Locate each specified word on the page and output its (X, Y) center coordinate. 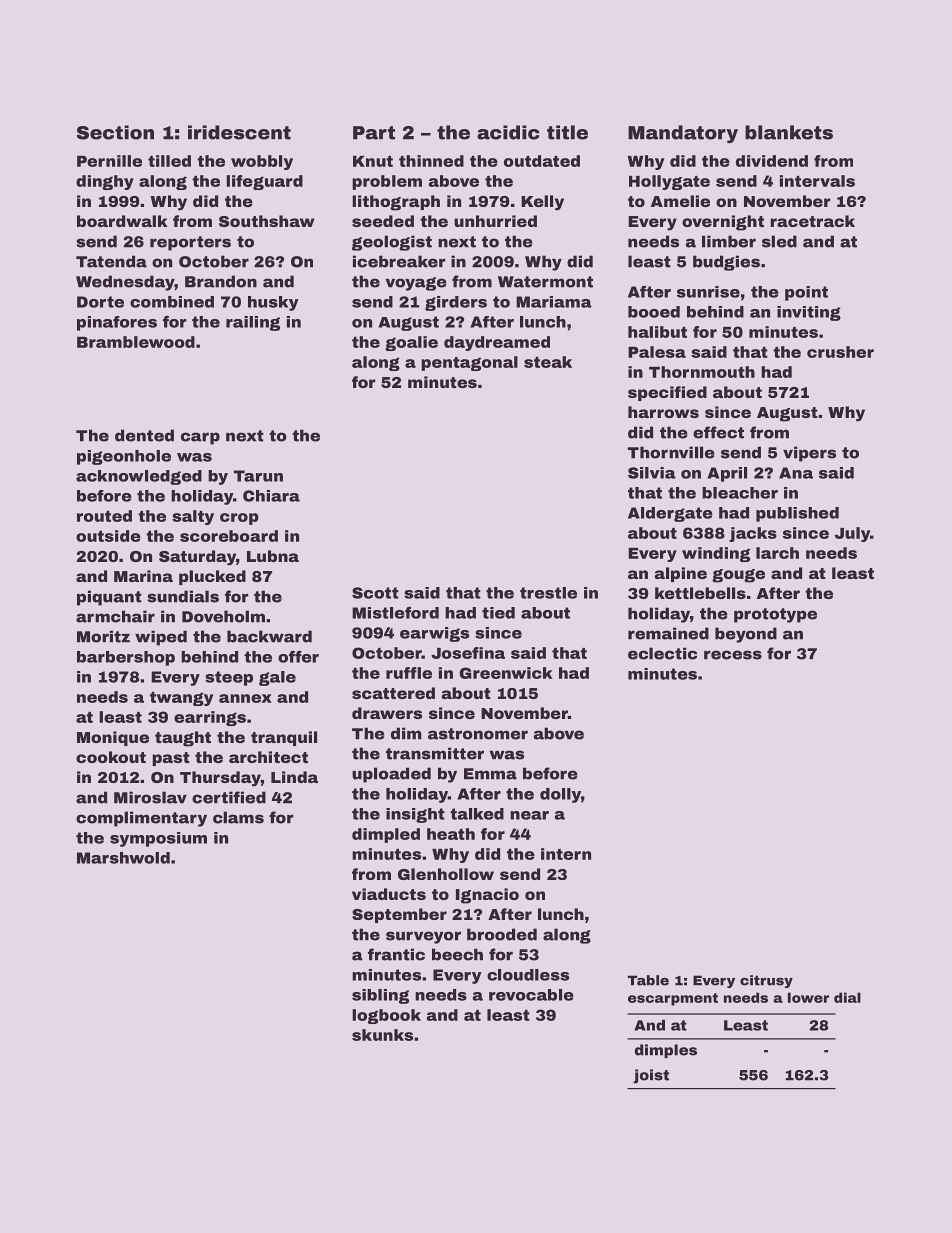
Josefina (468, 653)
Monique (113, 738)
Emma (490, 774)
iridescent (239, 132)
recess (733, 655)
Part (374, 133)
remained (668, 633)
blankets (789, 132)
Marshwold (123, 858)
